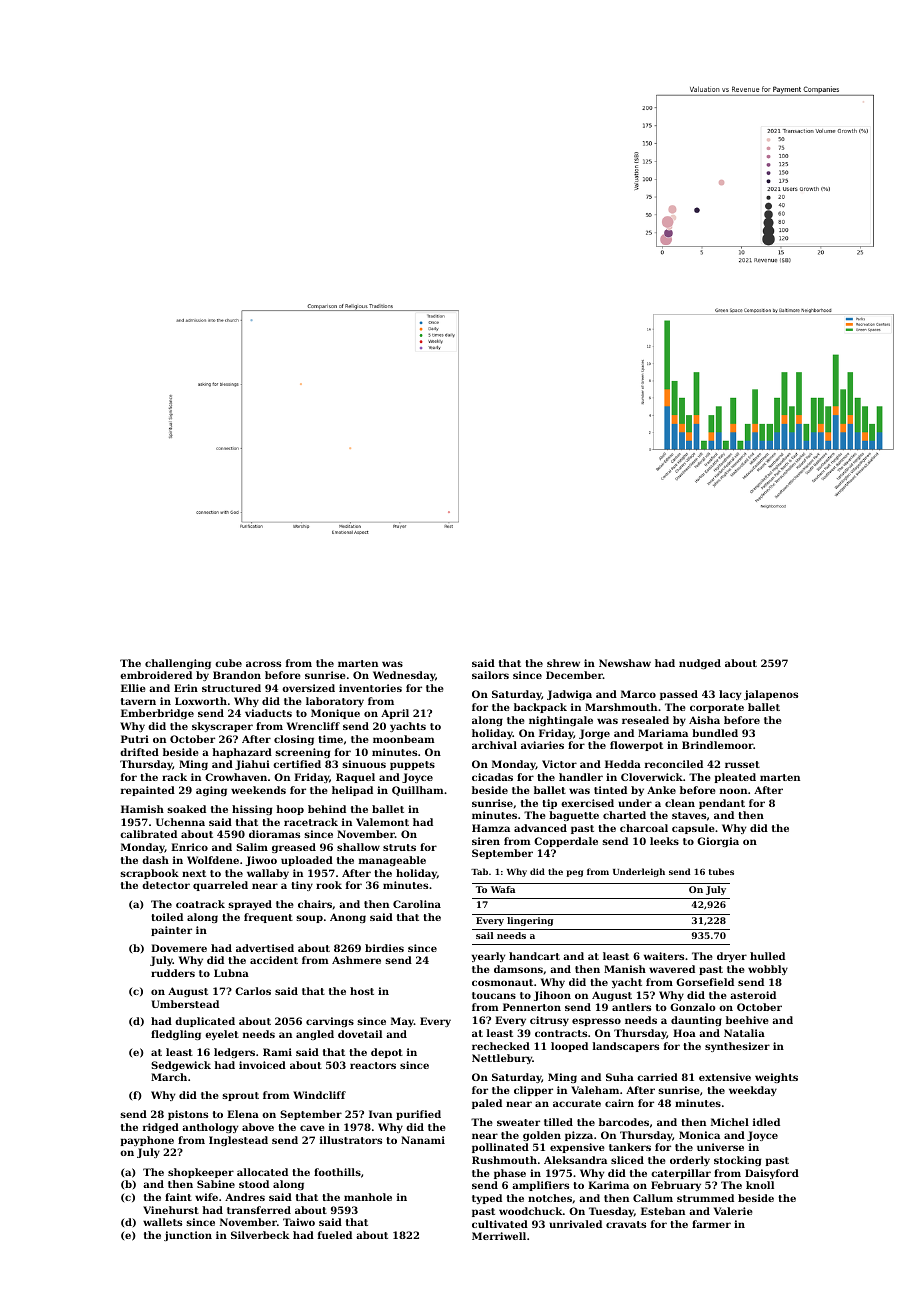  What do you see at coordinates (693, 1007) in the screenshot?
I see `Gonzalo` at bounding box center [693, 1007].
